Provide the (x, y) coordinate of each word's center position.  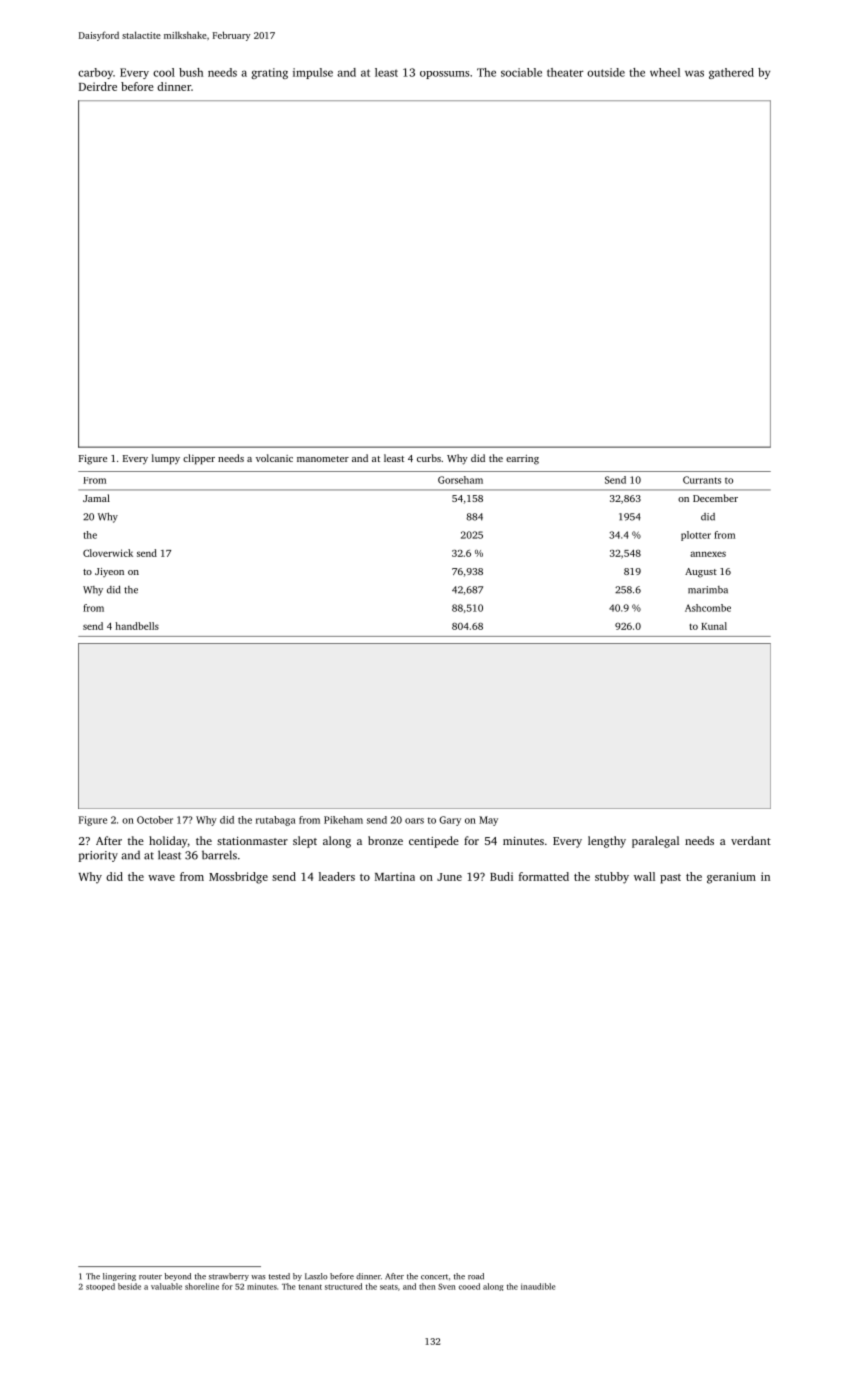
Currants (702, 480)
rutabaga (276, 821)
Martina (395, 876)
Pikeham (343, 820)
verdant (751, 840)
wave (161, 878)
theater (565, 72)
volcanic (274, 458)
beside (129, 1286)
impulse (313, 73)
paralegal (655, 842)
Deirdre (98, 86)
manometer (323, 459)
